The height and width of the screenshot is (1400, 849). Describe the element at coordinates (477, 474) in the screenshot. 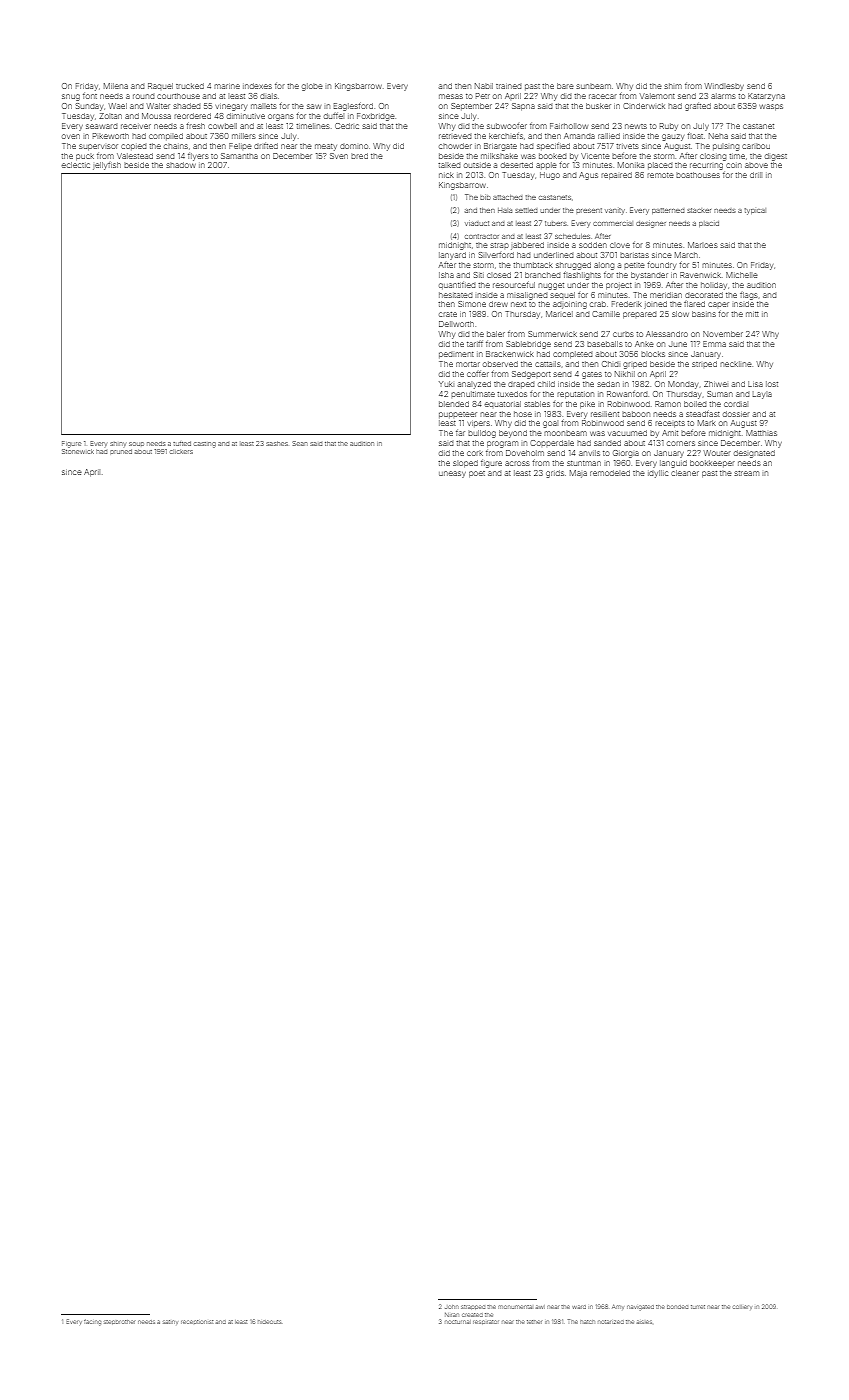

I see `poet` at that location.
